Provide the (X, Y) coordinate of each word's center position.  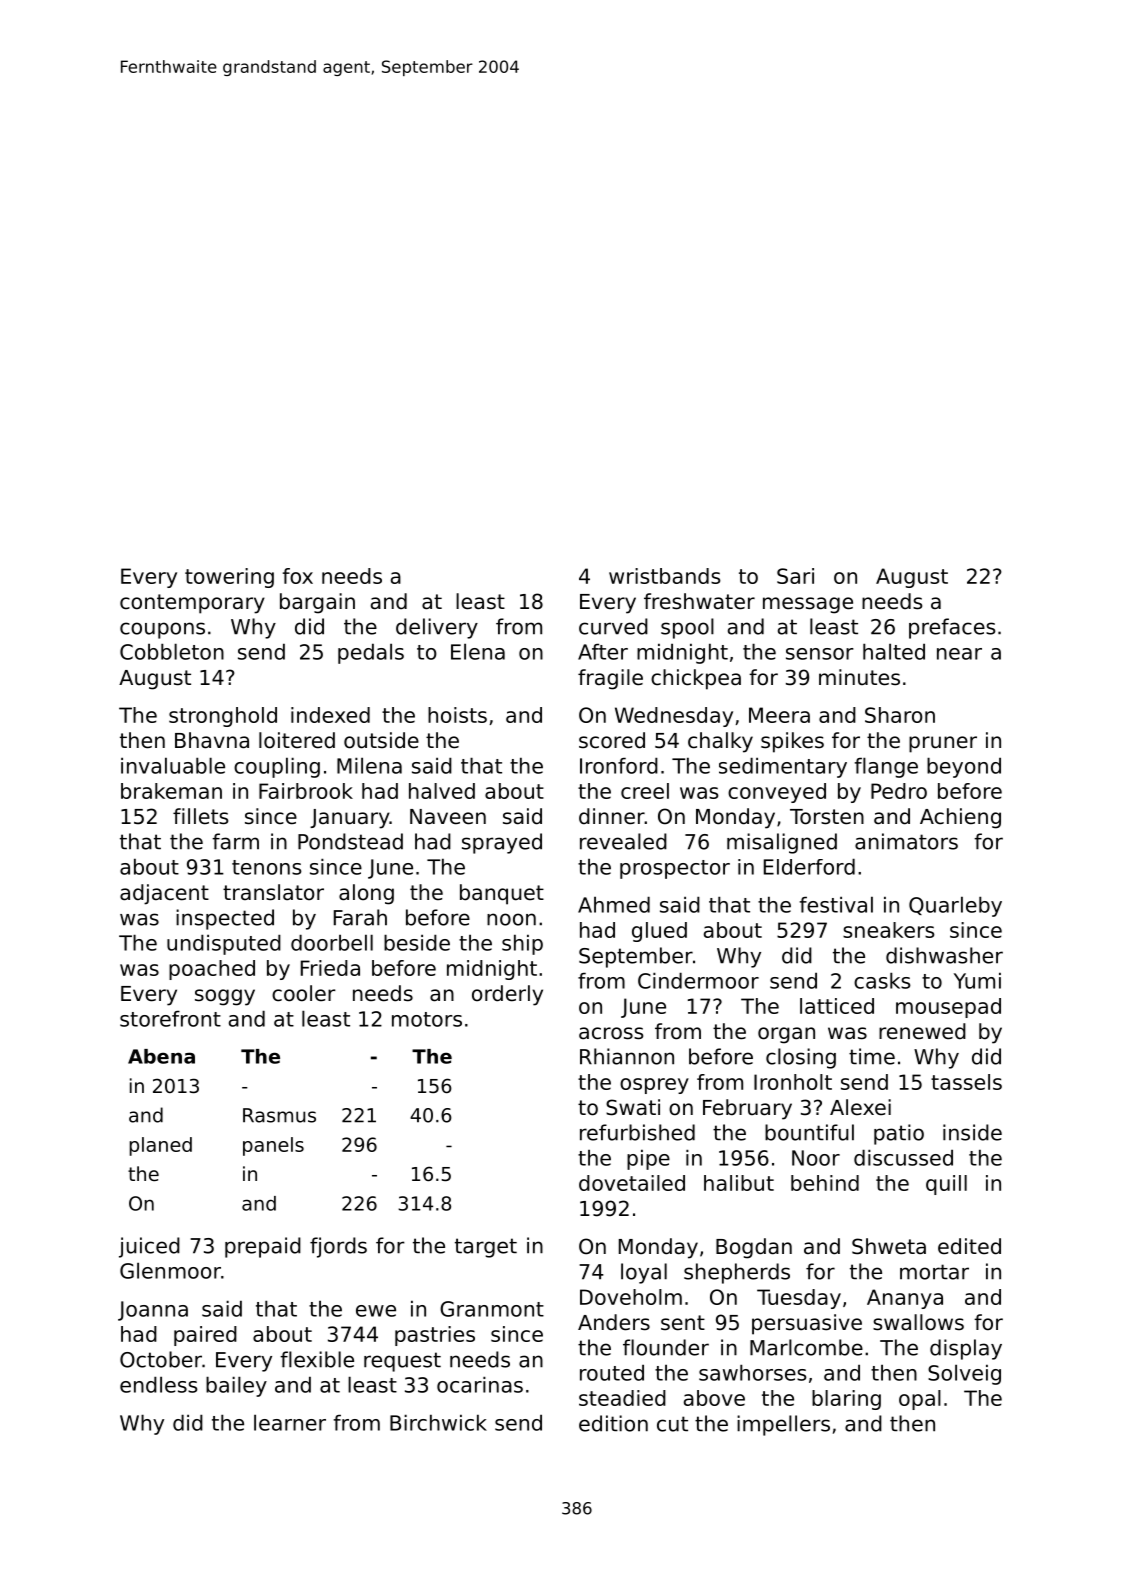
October (161, 1359)
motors (427, 1019)
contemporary (192, 604)
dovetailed (632, 1183)
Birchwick (438, 1422)
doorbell (332, 942)
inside (972, 1132)
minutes (859, 677)
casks (882, 980)
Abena (161, 1056)
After (603, 651)
